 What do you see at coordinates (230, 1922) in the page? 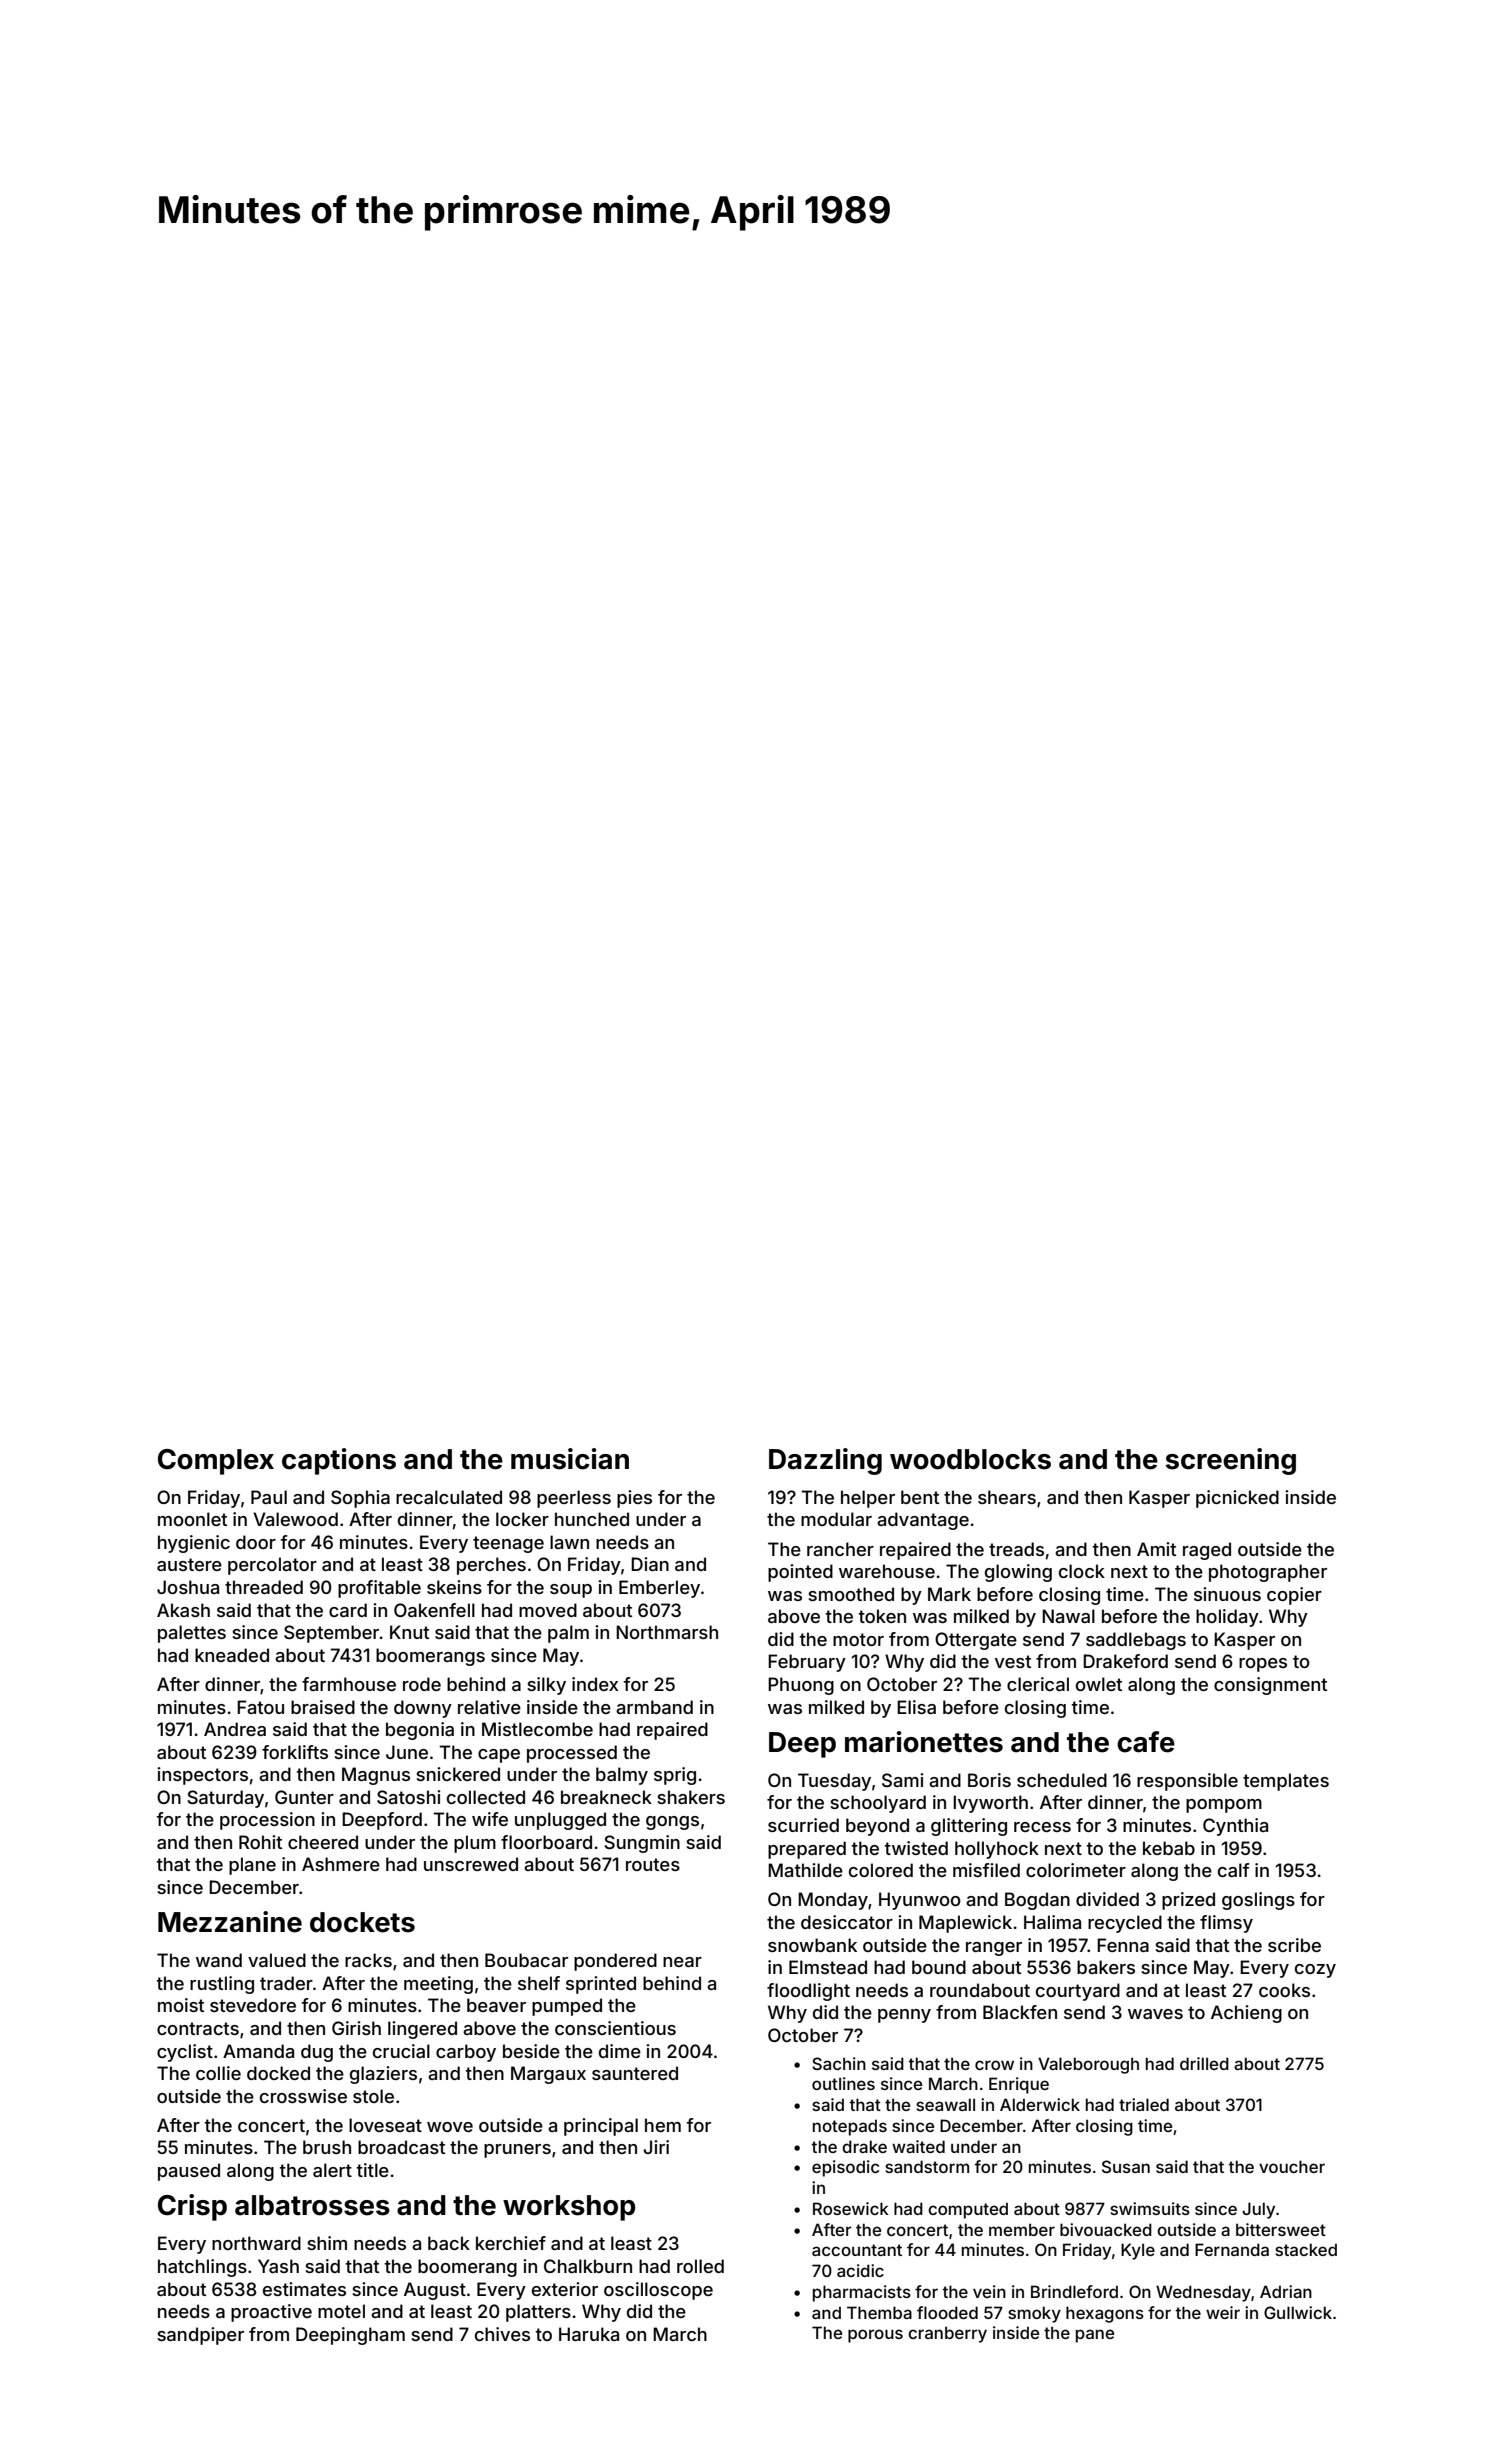
I see `Mezzanine` at bounding box center [230, 1922].
